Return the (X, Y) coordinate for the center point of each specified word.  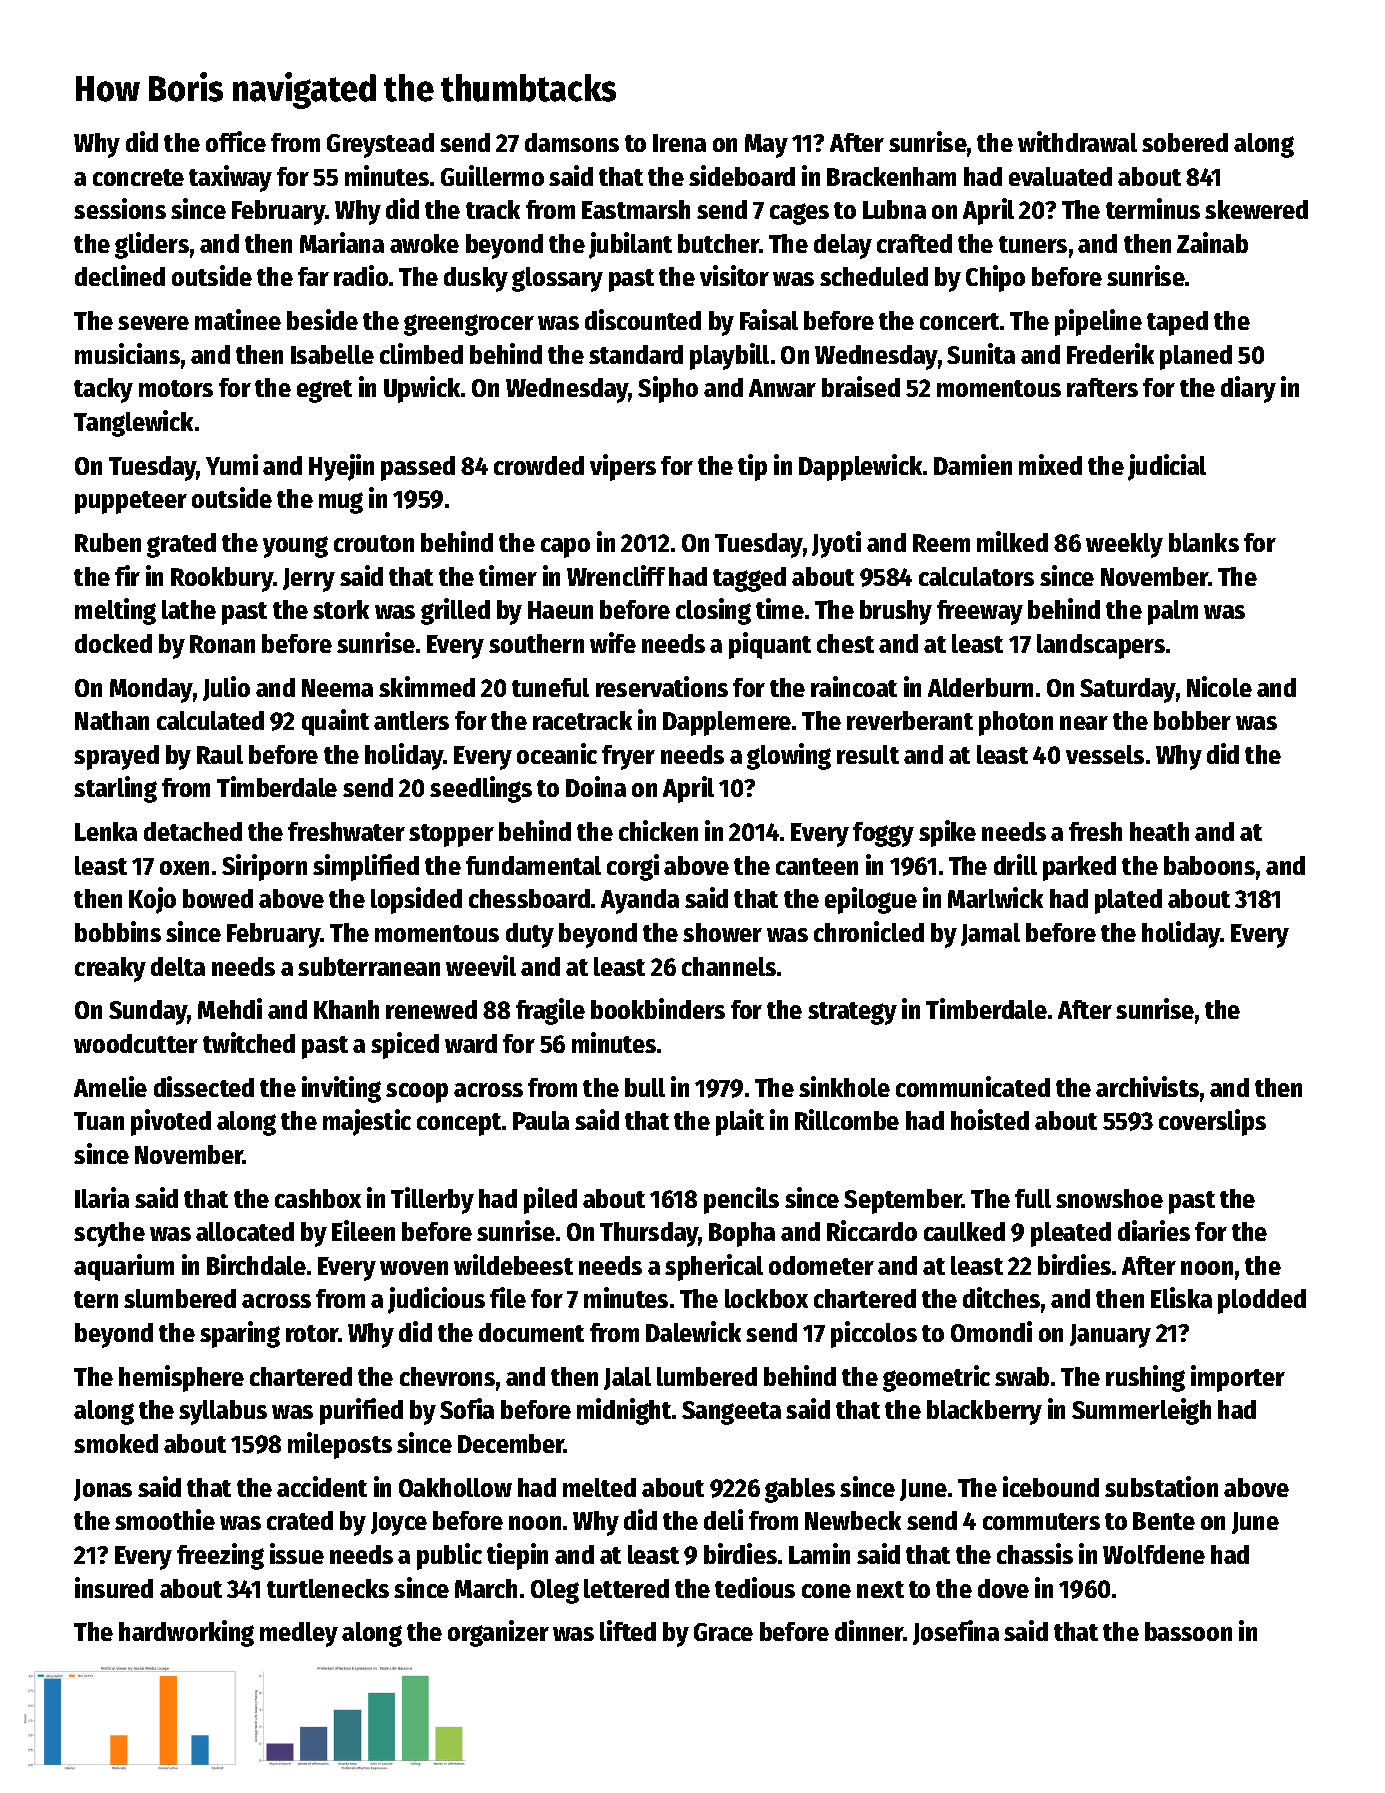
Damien (973, 464)
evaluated (1060, 176)
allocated (245, 1231)
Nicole (1219, 686)
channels (729, 966)
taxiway (230, 178)
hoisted (990, 1119)
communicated (973, 1086)
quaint (335, 722)
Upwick (422, 389)
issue (297, 1553)
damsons (572, 142)
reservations (662, 686)
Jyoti (836, 544)
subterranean (369, 966)
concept (459, 1124)
